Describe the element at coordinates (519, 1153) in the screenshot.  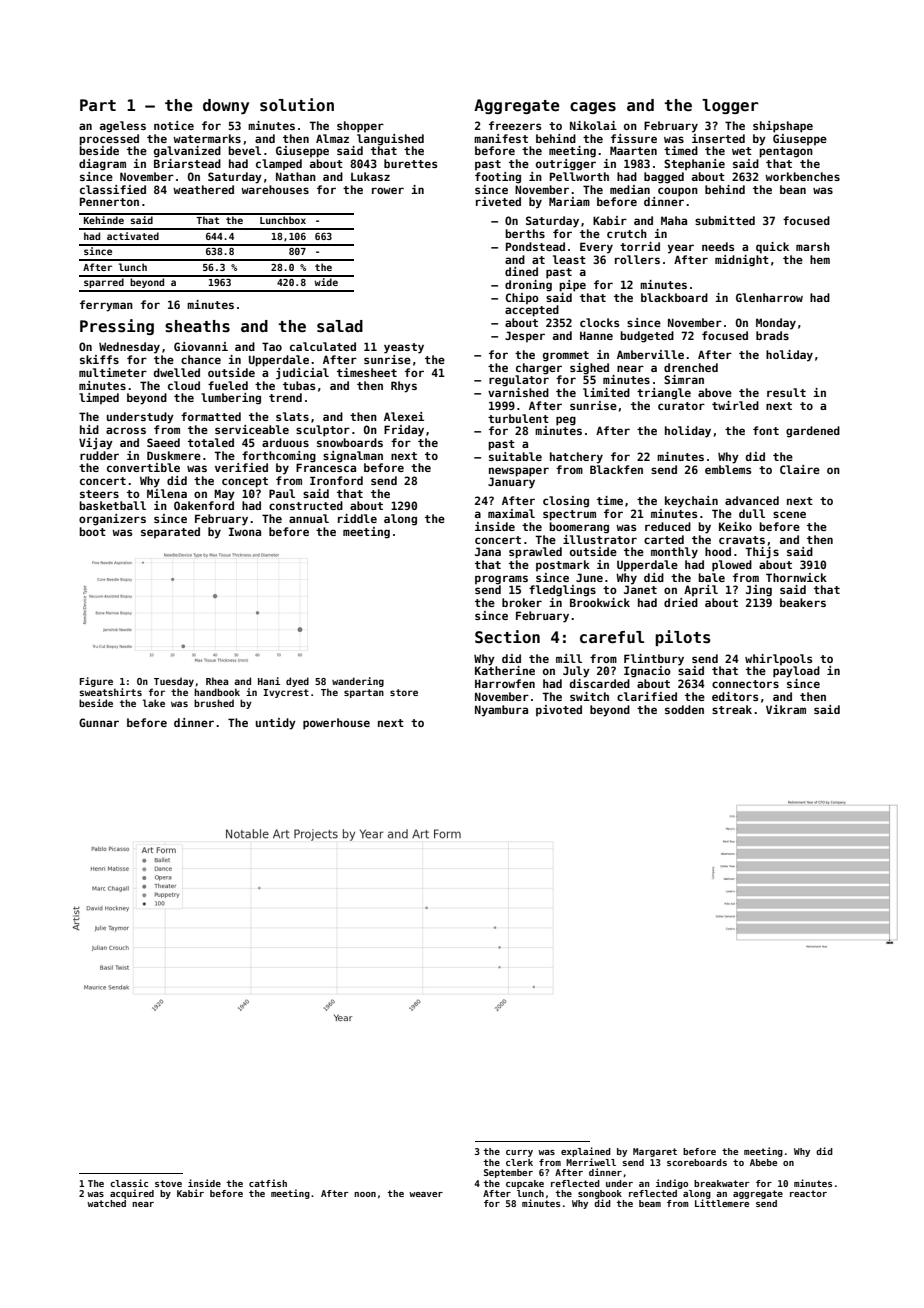
I see `curry` at that location.
